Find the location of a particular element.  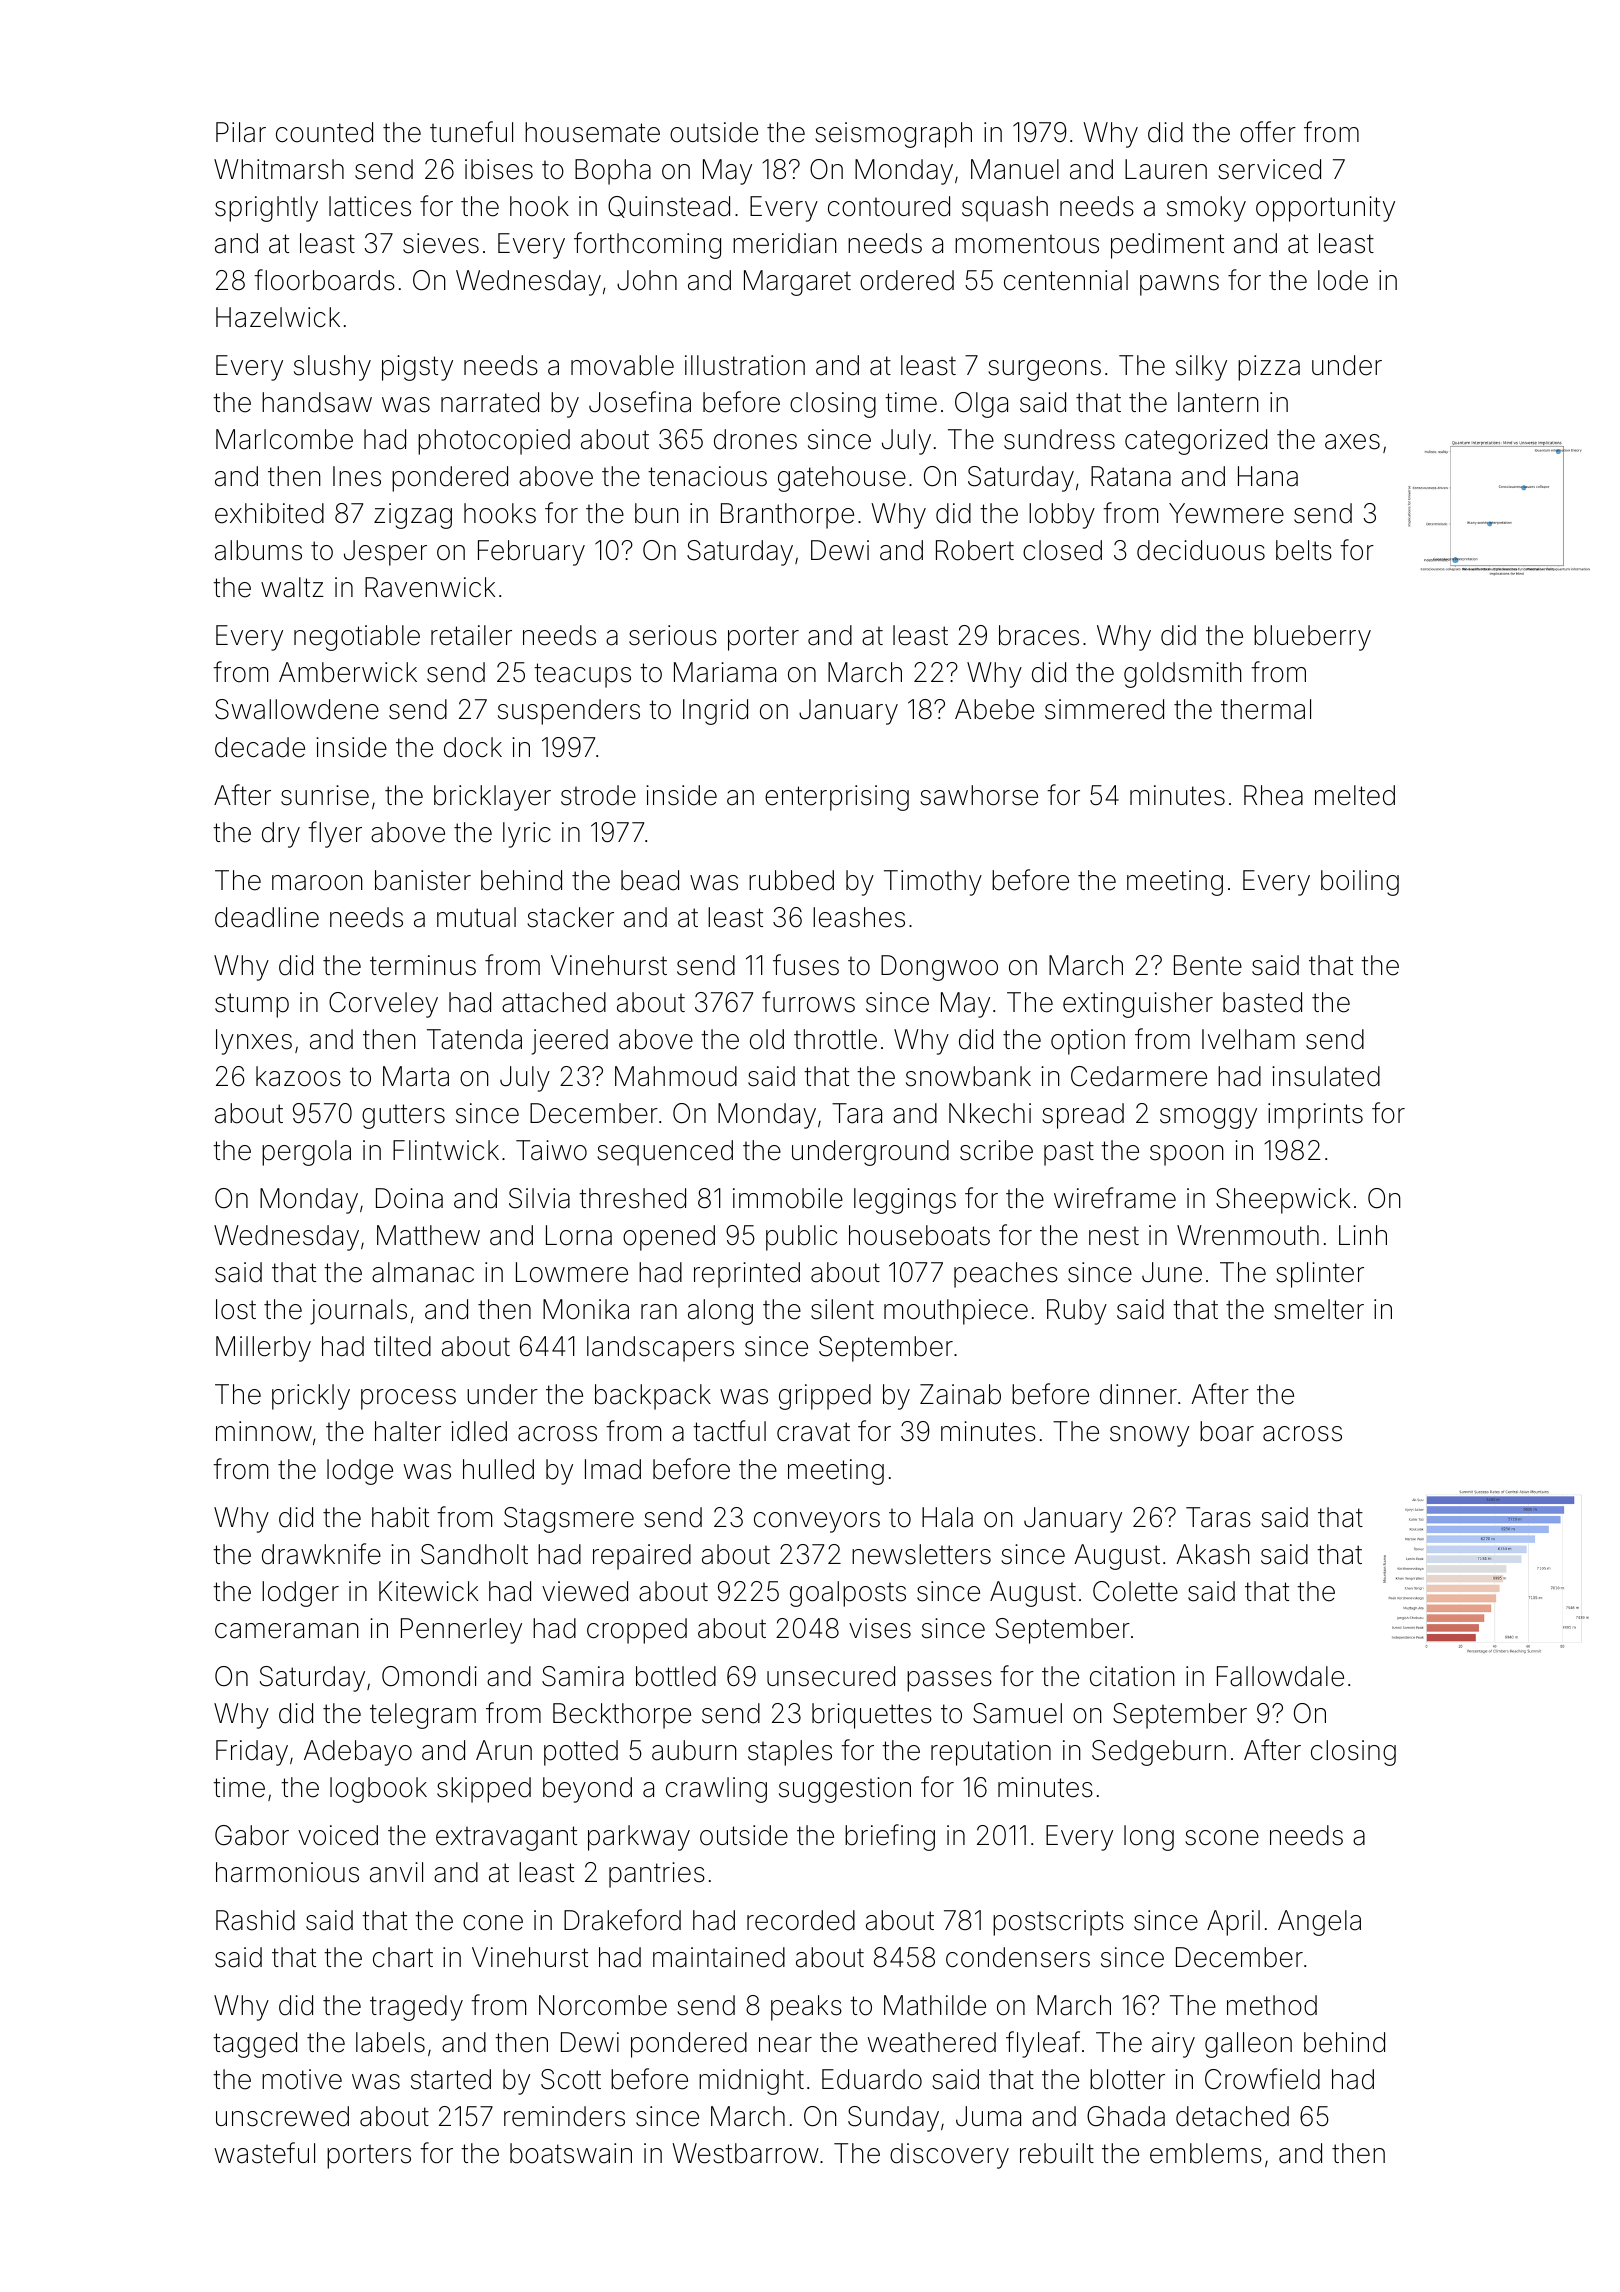

Rhea is located at coordinates (1273, 795).
